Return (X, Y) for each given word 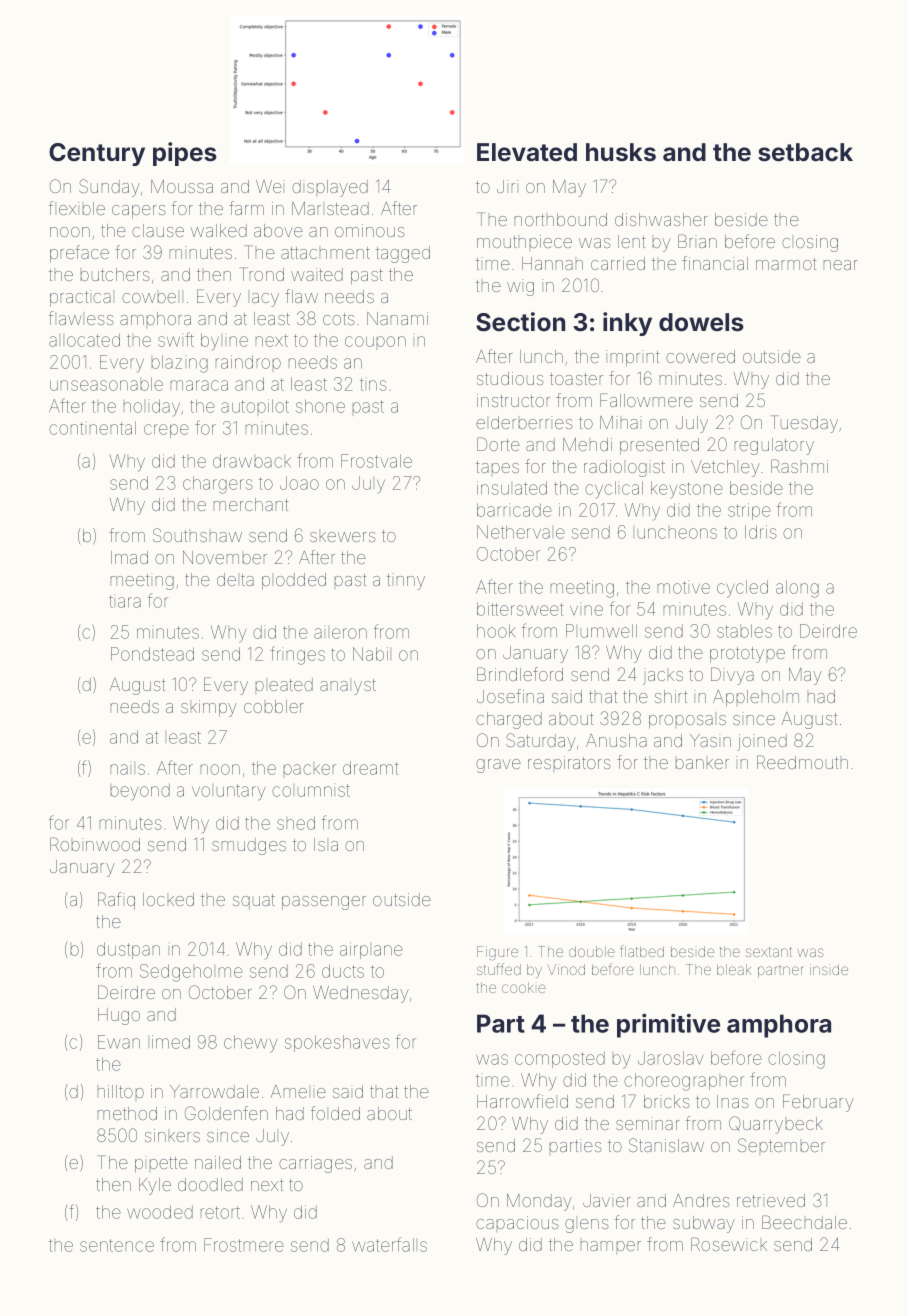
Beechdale (804, 1222)
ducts (343, 971)
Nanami (397, 318)
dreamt (370, 768)
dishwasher (661, 219)
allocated (84, 340)
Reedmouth (802, 762)
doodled (210, 1184)
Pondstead (152, 654)
